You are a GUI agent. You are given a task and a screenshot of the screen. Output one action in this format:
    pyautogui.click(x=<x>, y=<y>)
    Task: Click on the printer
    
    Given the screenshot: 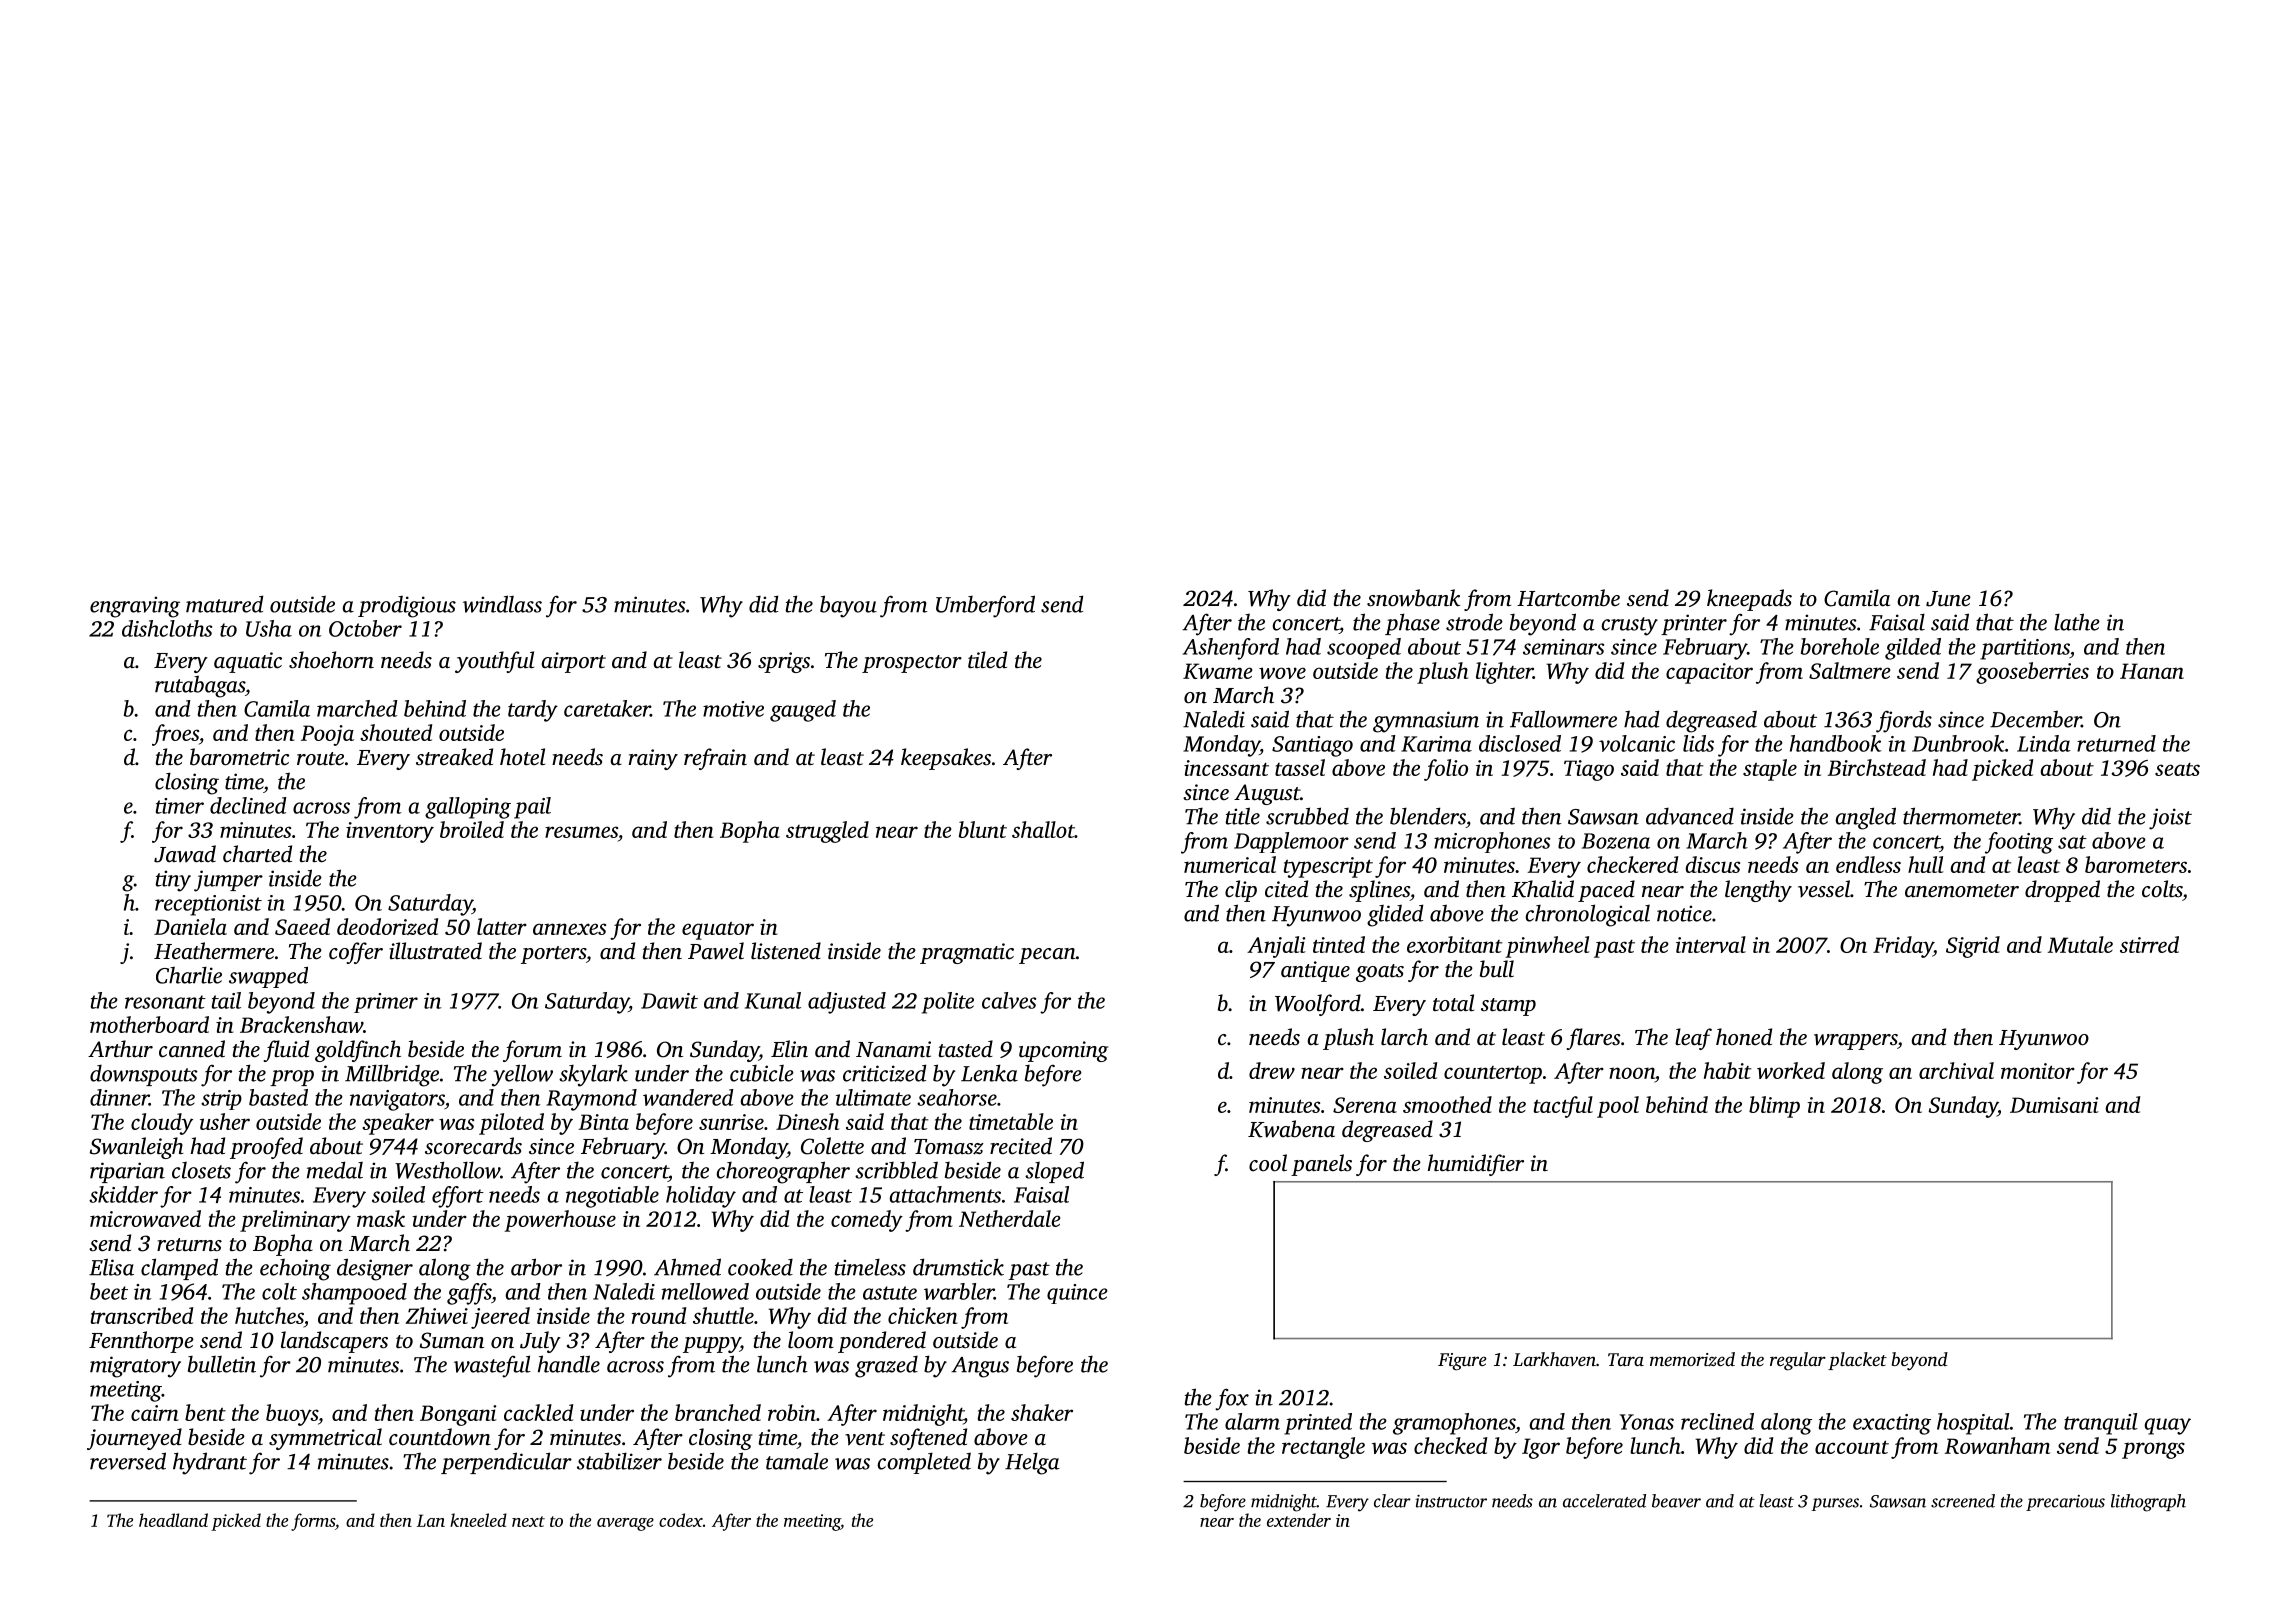 What is the action you would take?
    pyautogui.click(x=1694, y=624)
